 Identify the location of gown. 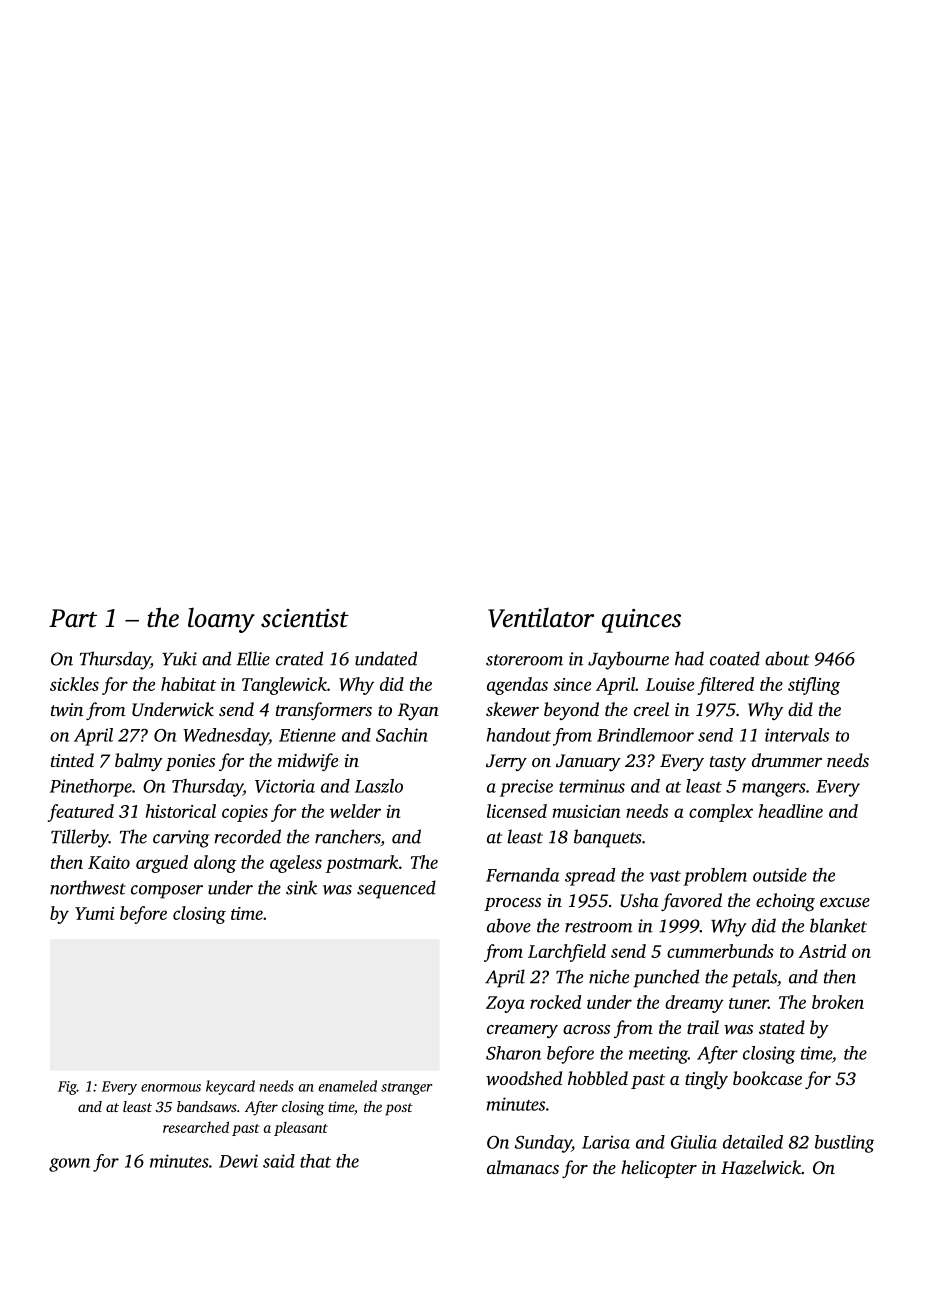
(69, 1165).
